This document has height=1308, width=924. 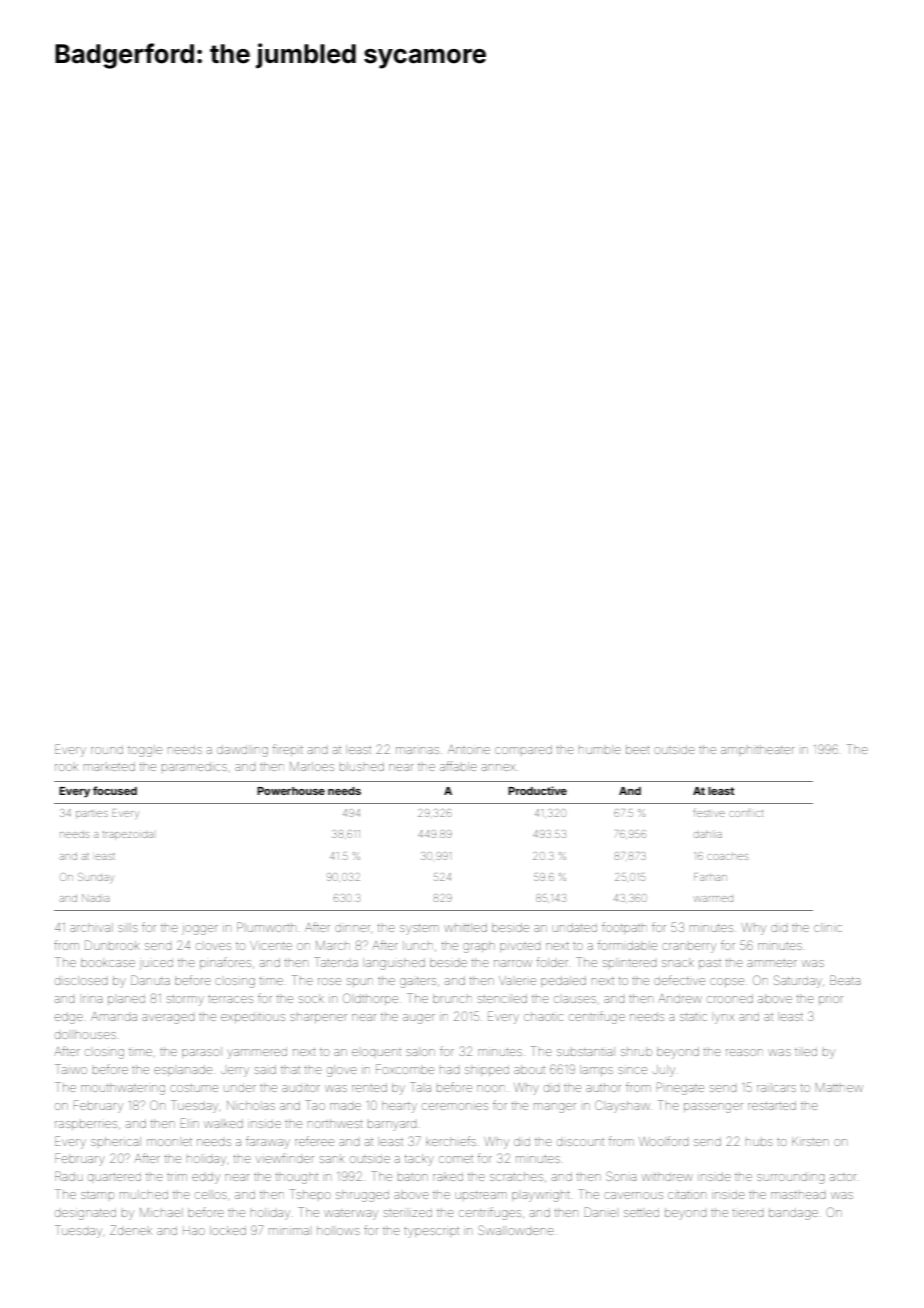 What do you see at coordinates (455, 1106) in the document?
I see `ceremonies` at bounding box center [455, 1106].
